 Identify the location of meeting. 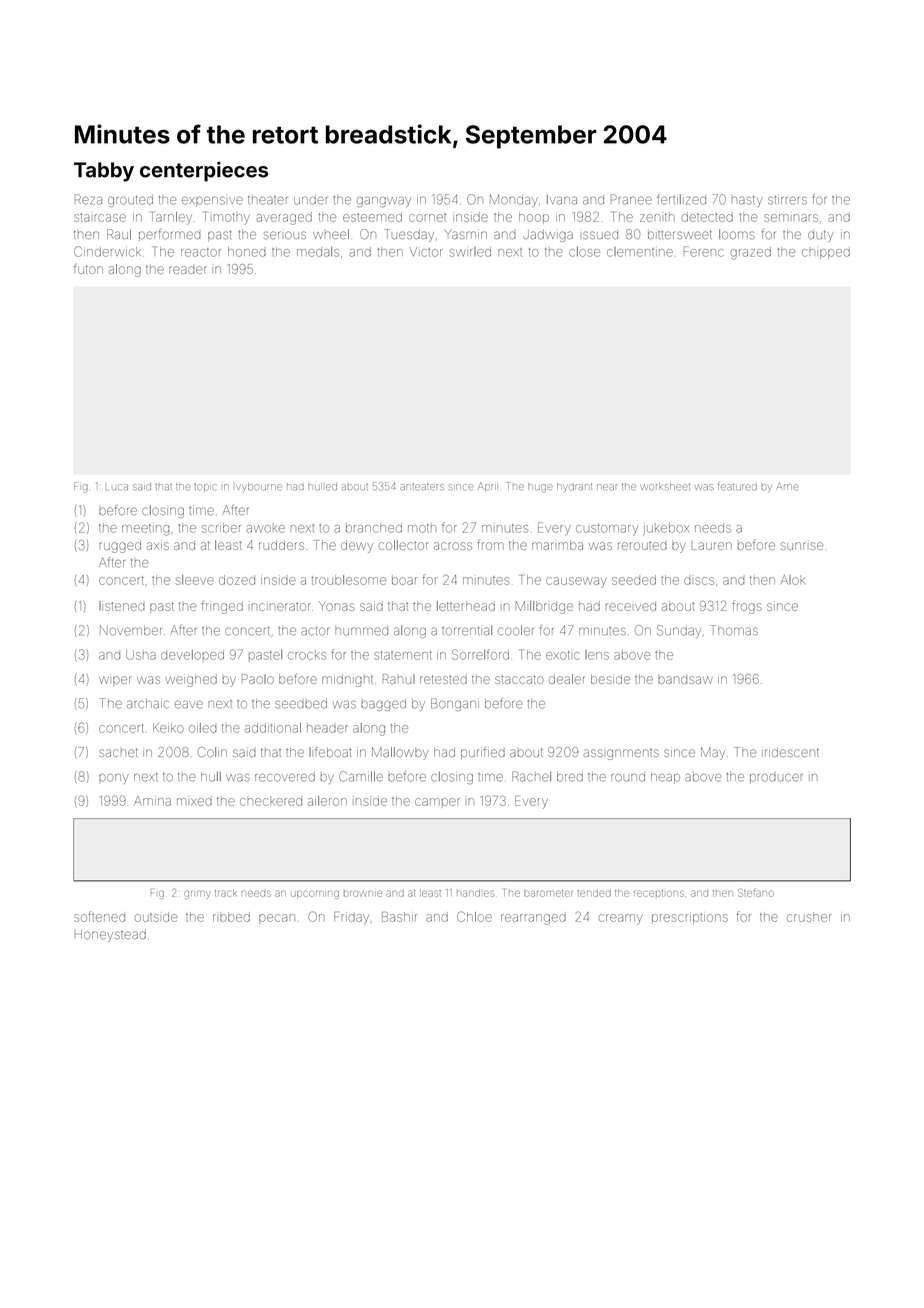
(145, 530).
